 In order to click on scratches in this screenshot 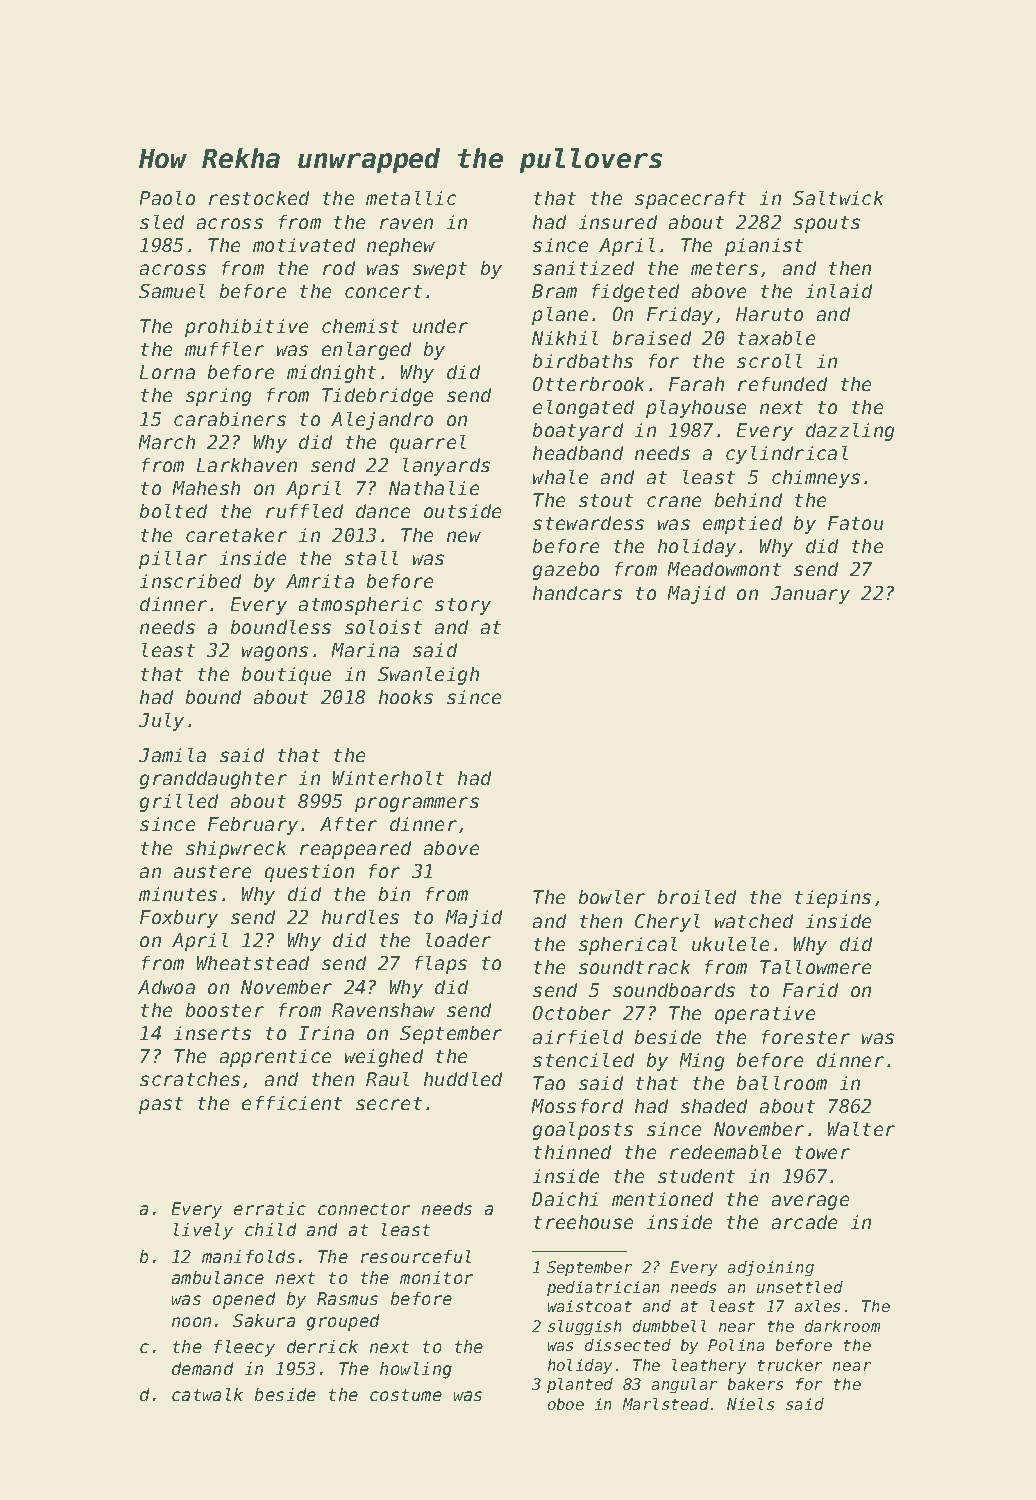, I will do `click(190, 1079)`.
